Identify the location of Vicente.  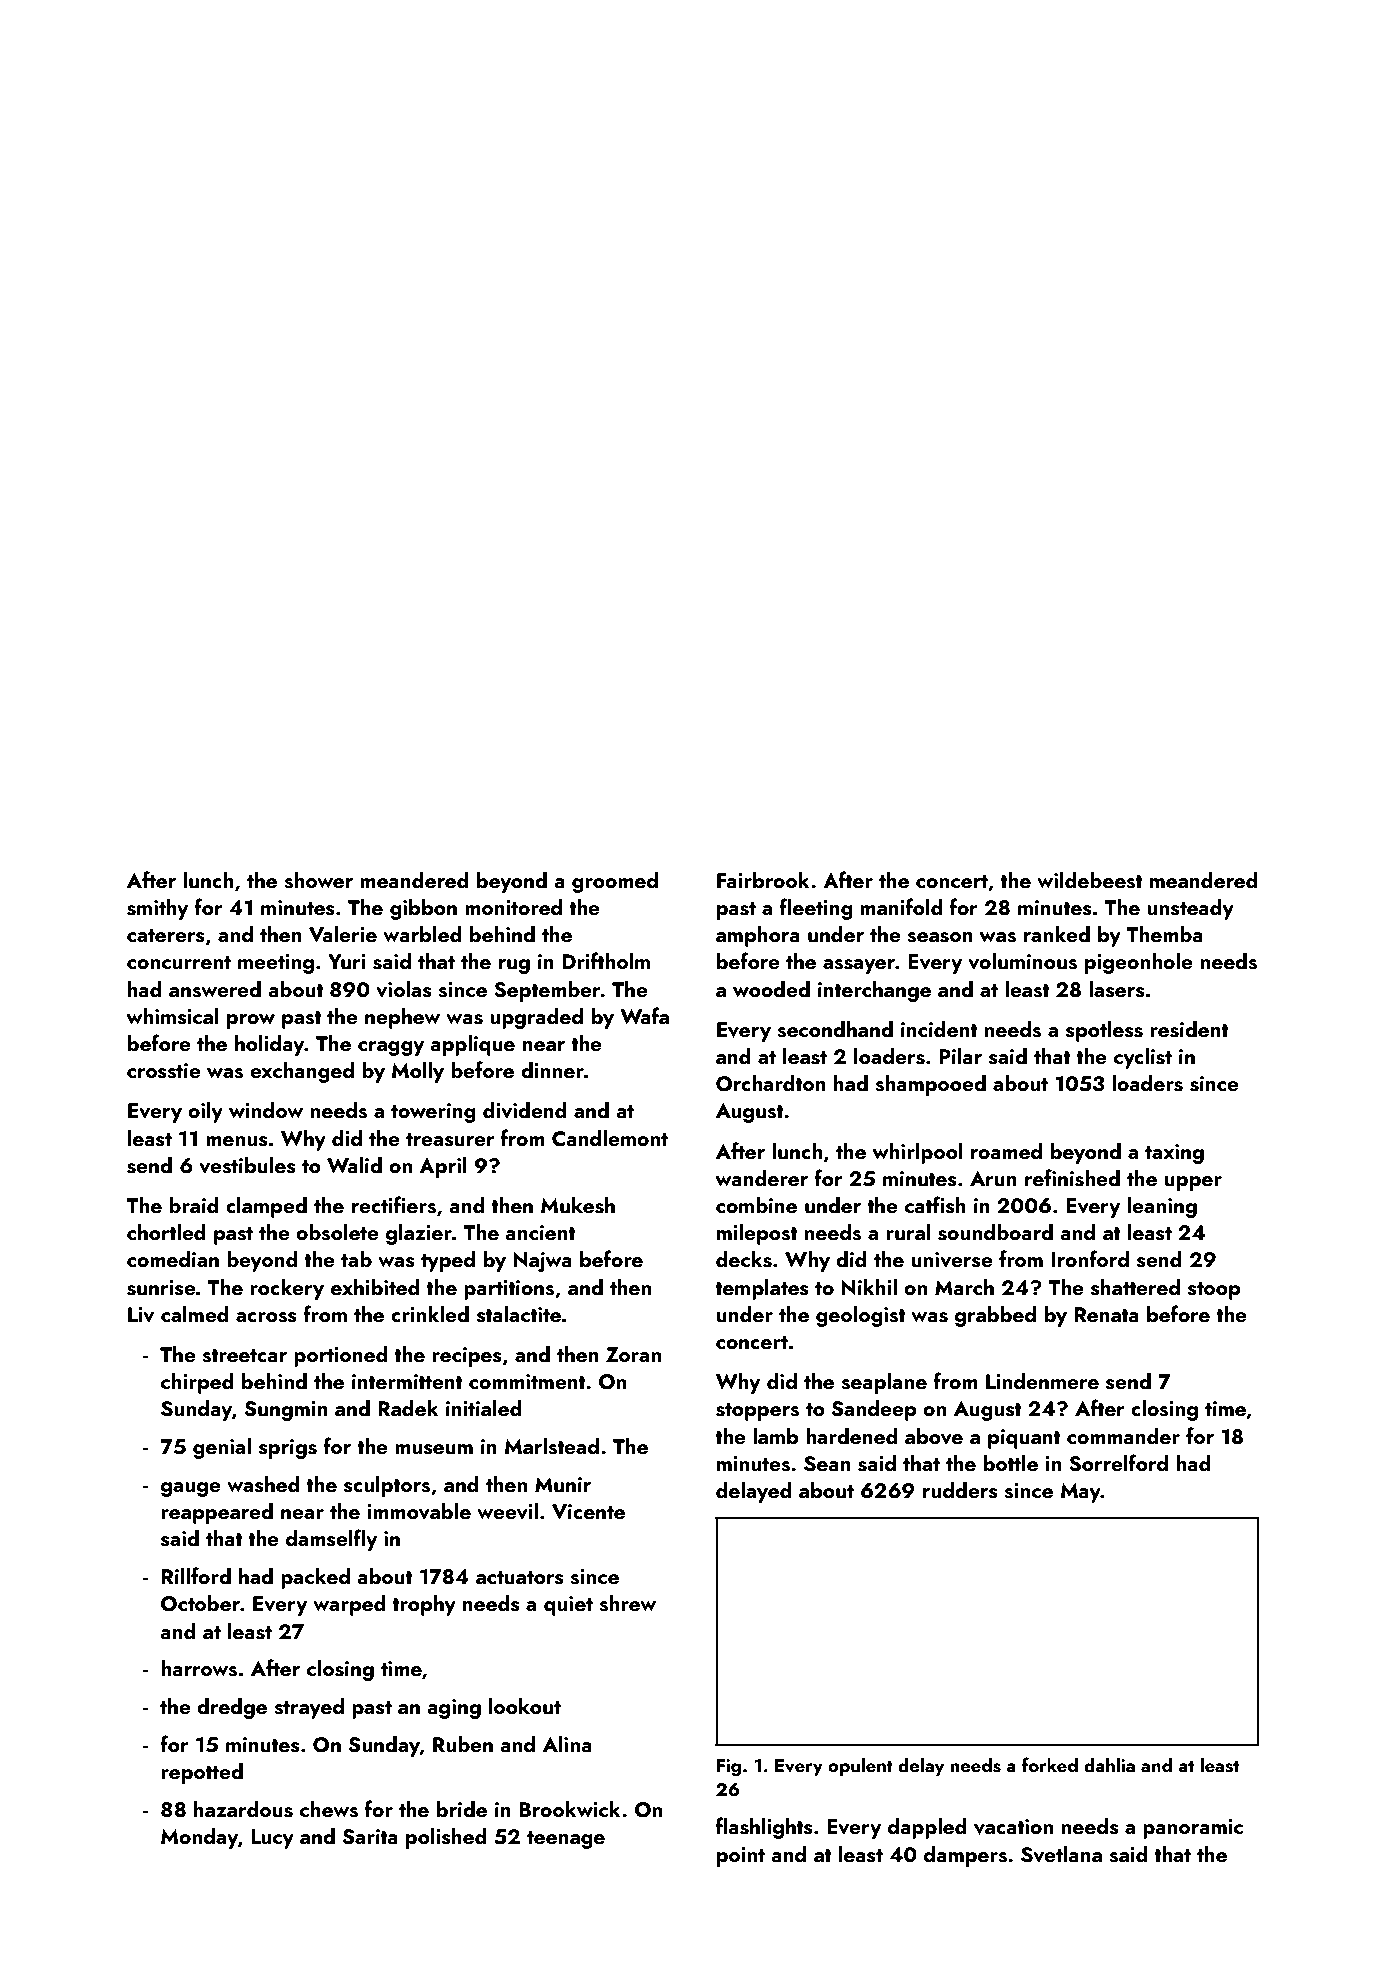
(588, 1512).
